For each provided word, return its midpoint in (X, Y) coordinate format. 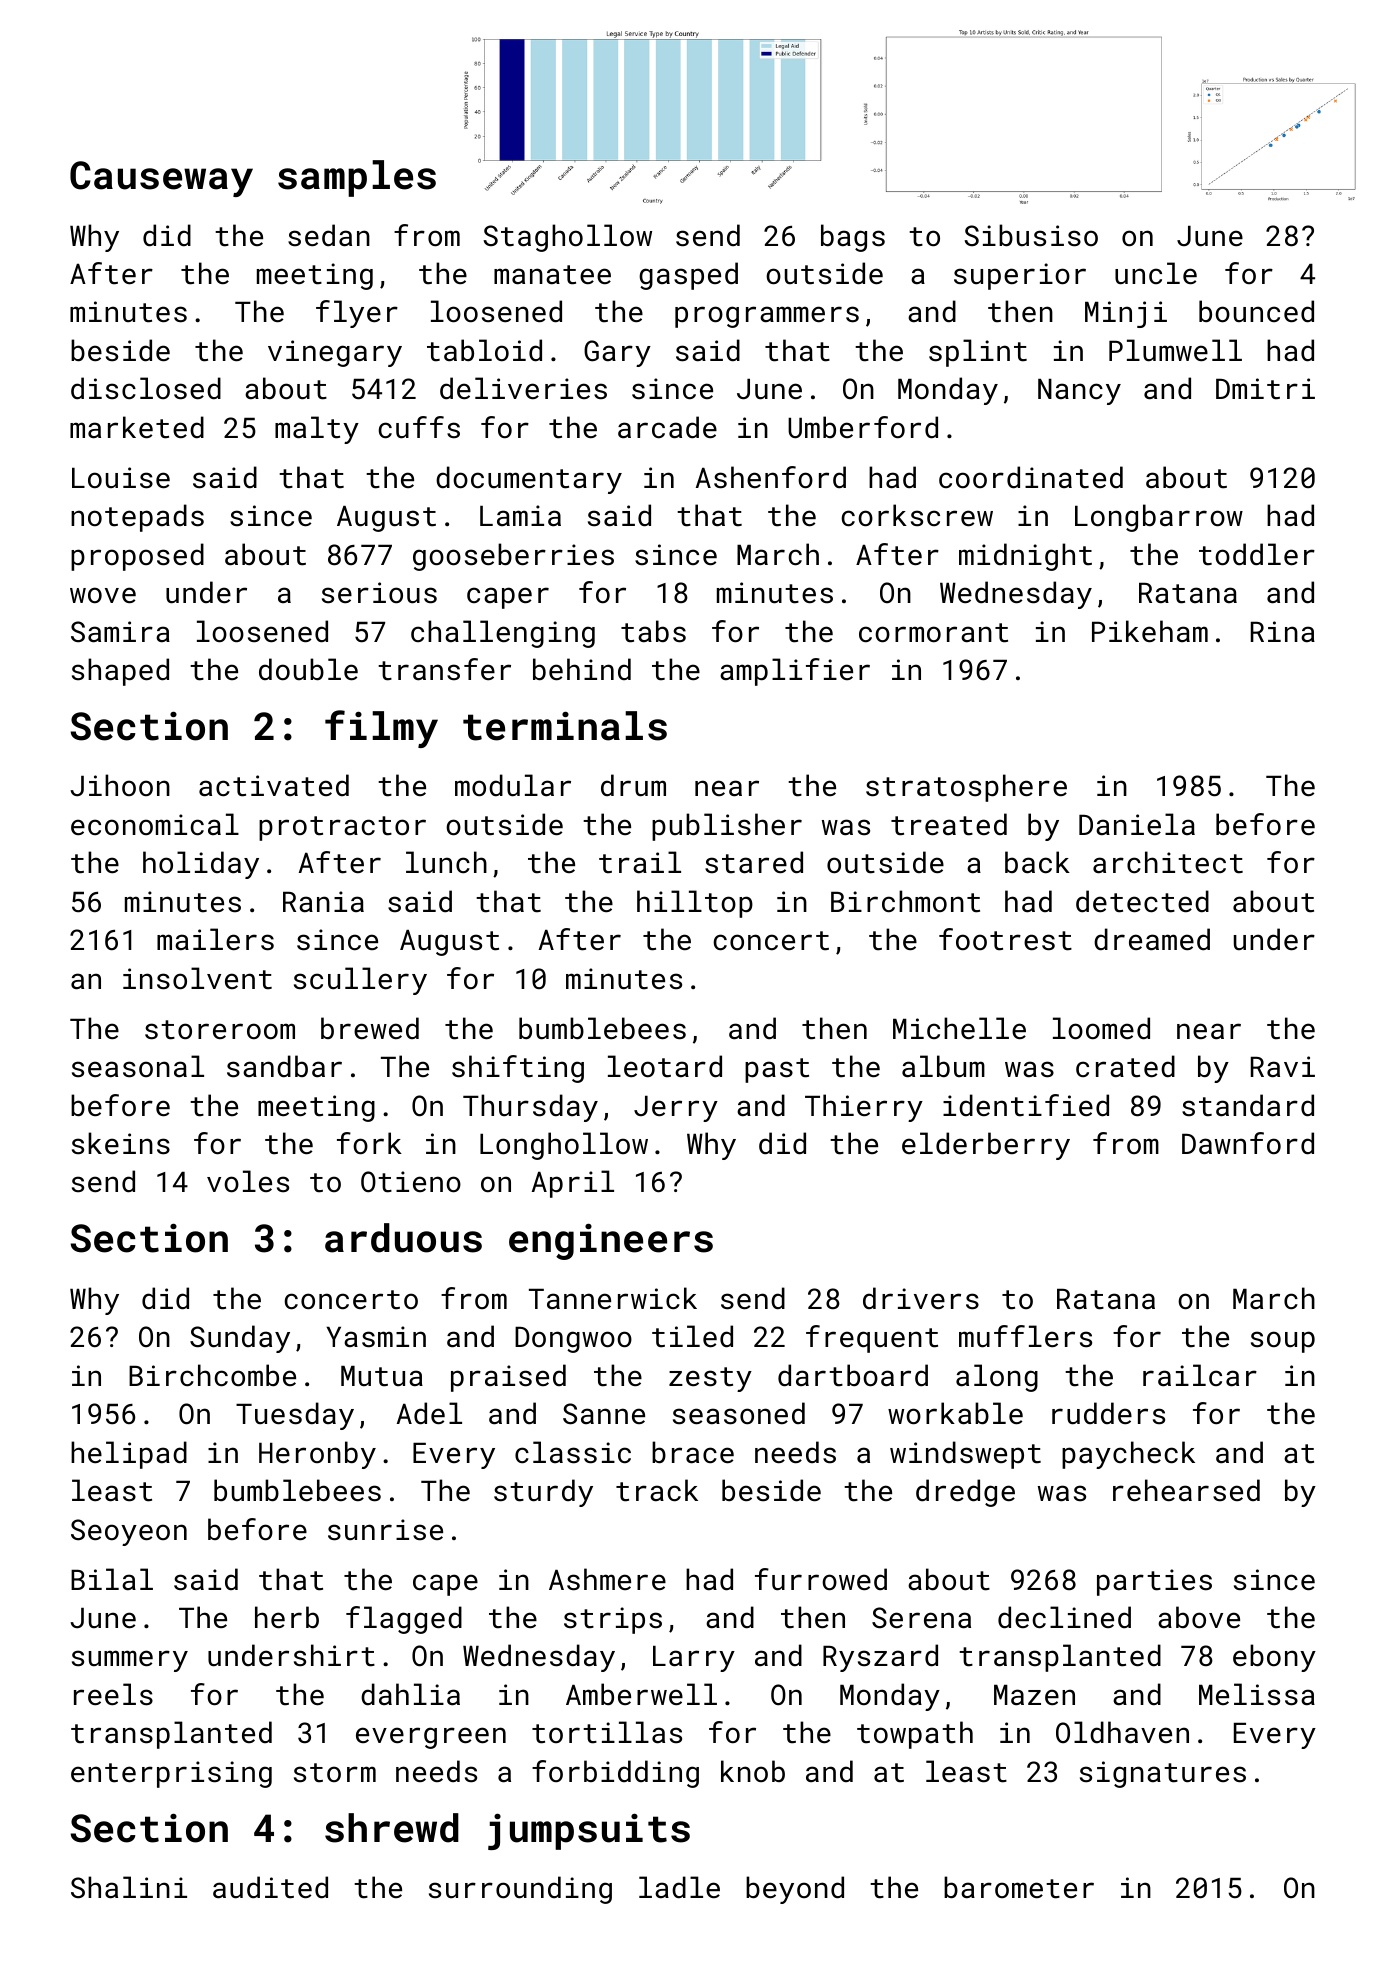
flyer (357, 314)
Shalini (129, 1887)
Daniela (1137, 824)
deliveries (523, 388)
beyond (795, 1890)
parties (1154, 1582)
